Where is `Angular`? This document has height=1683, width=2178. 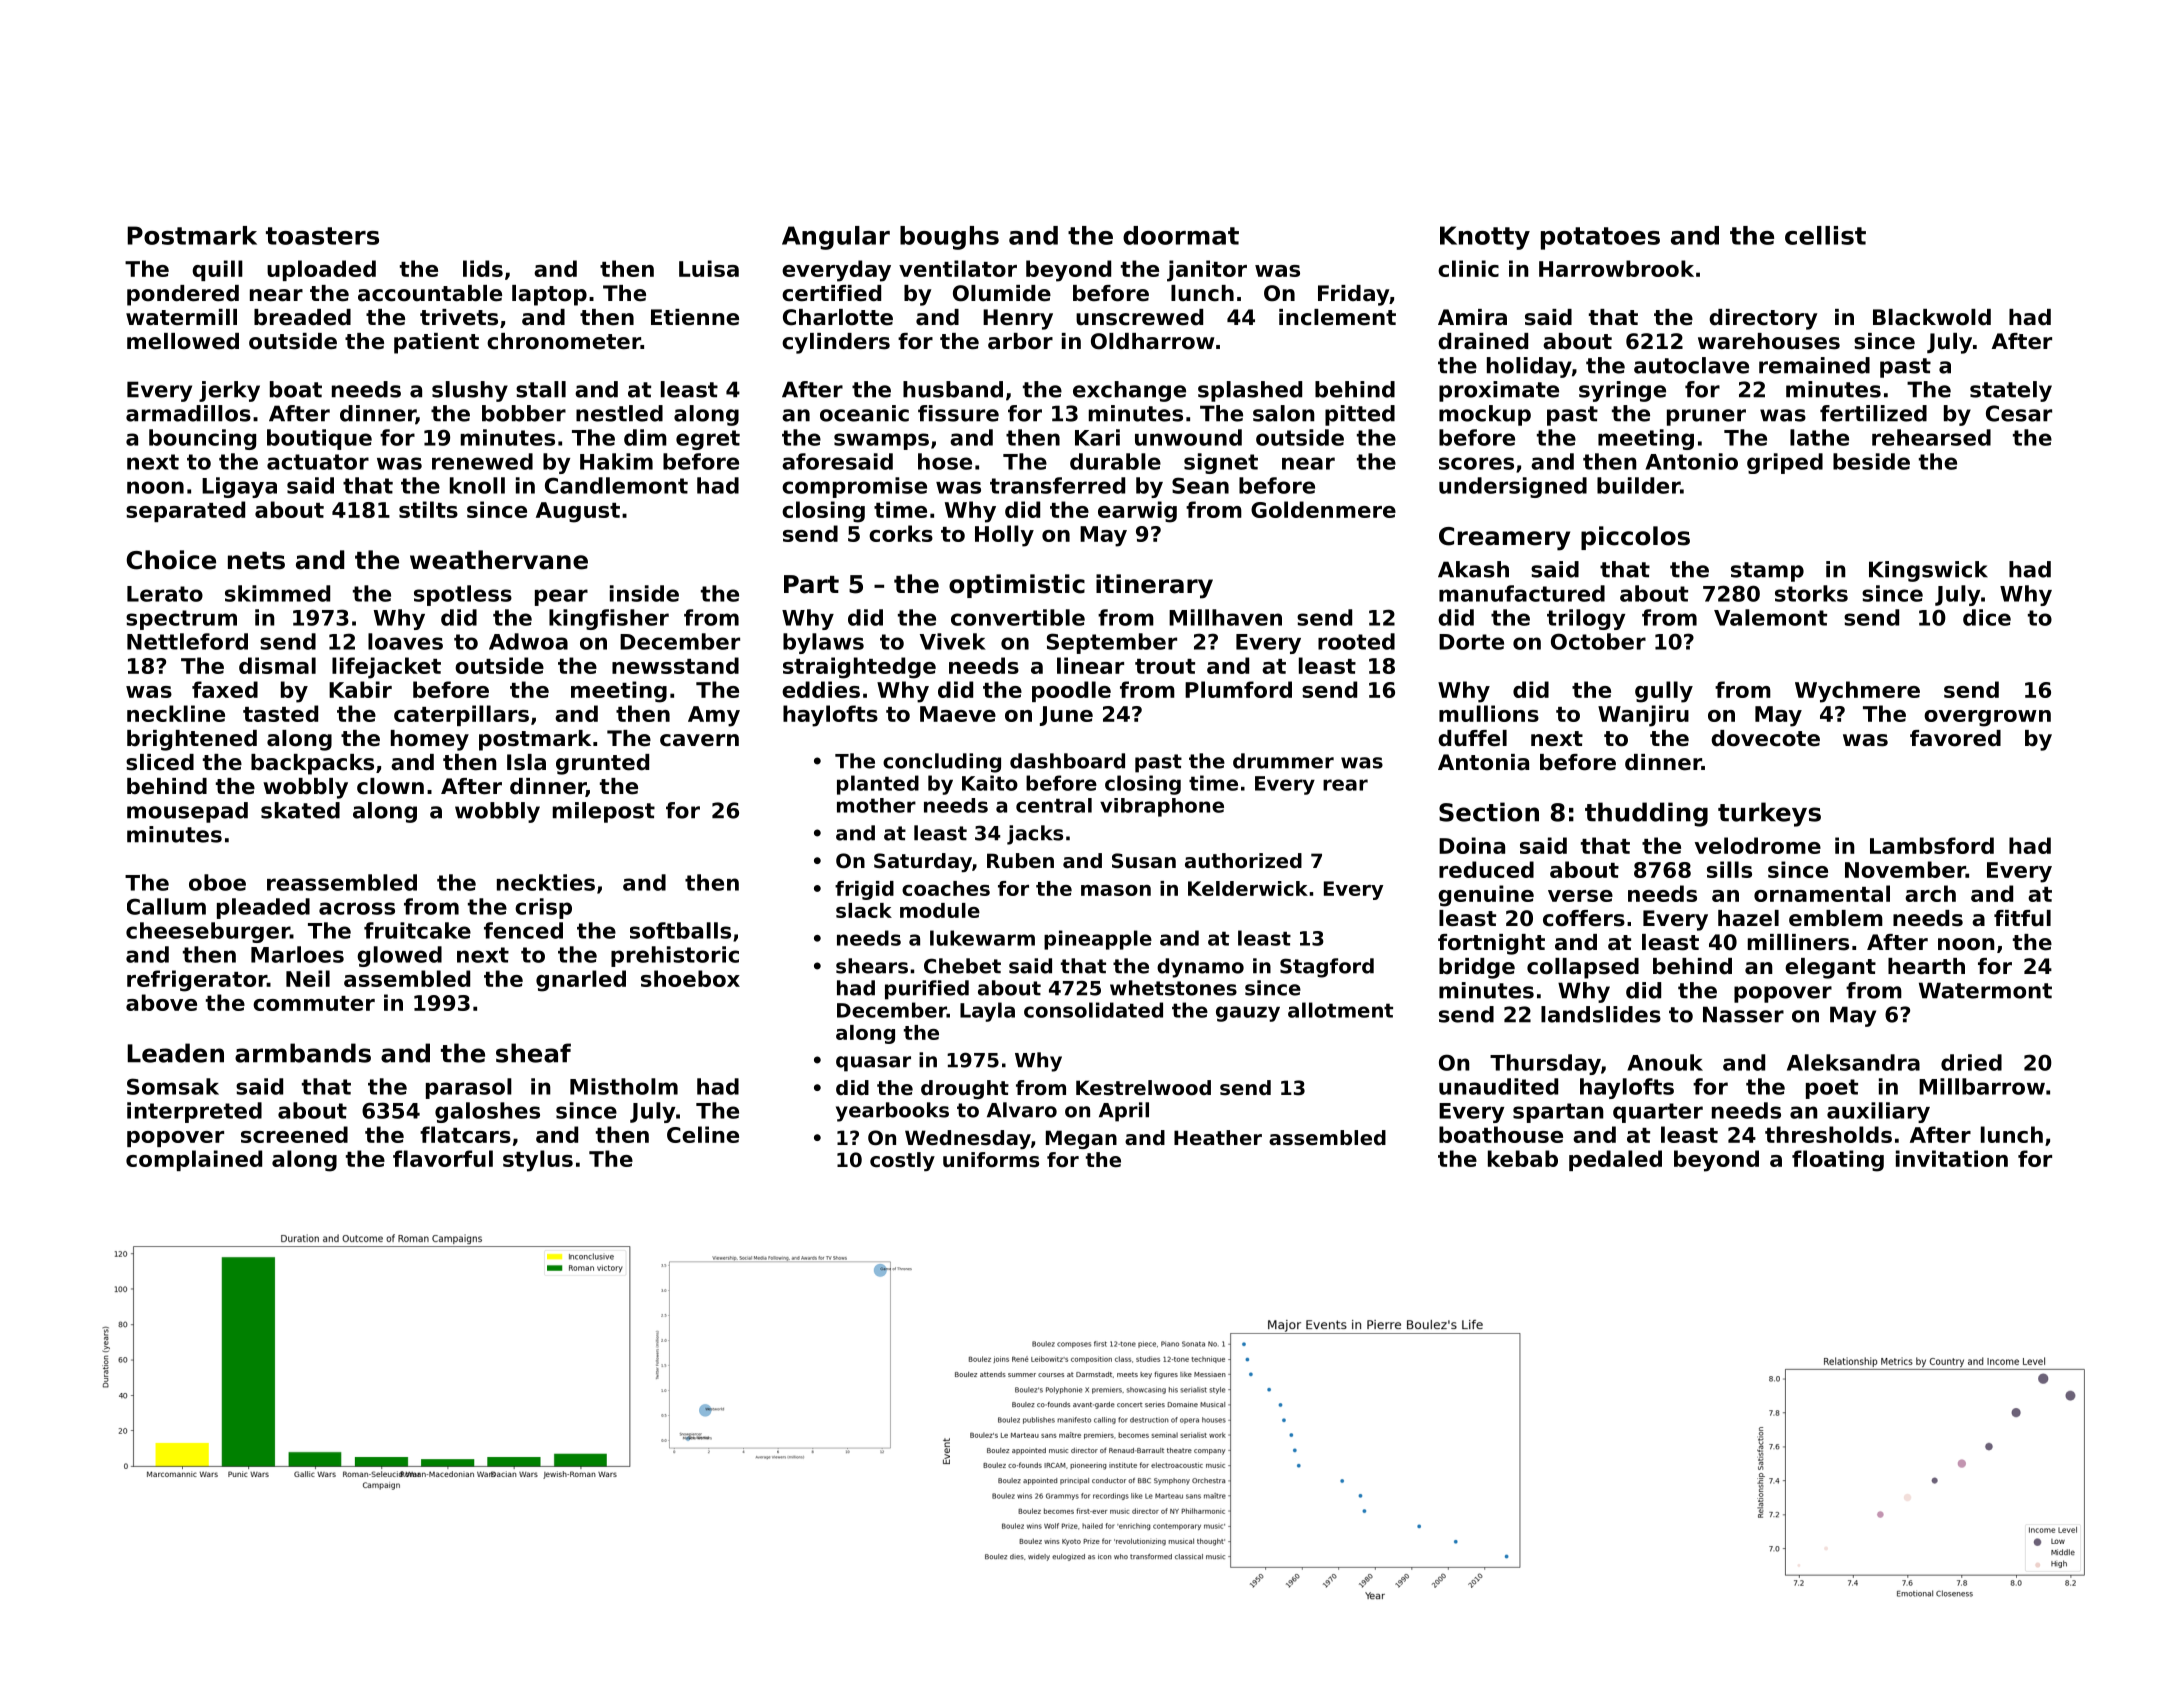 Angular is located at coordinates (836, 238).
